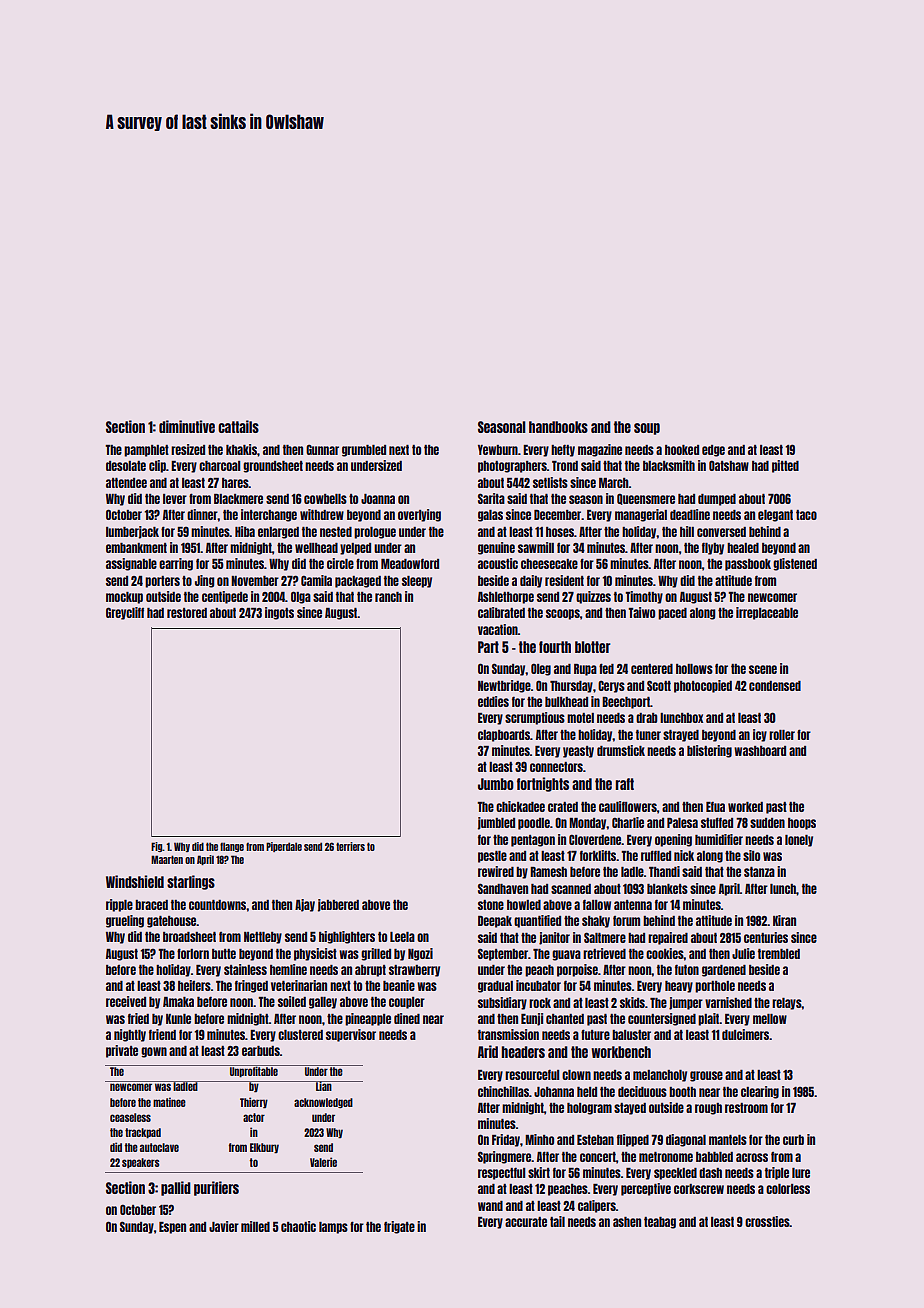 The image size is (924, 1308). Describe the element at coordinates (187, 426) in the page. I see `diminutive` at that location.
